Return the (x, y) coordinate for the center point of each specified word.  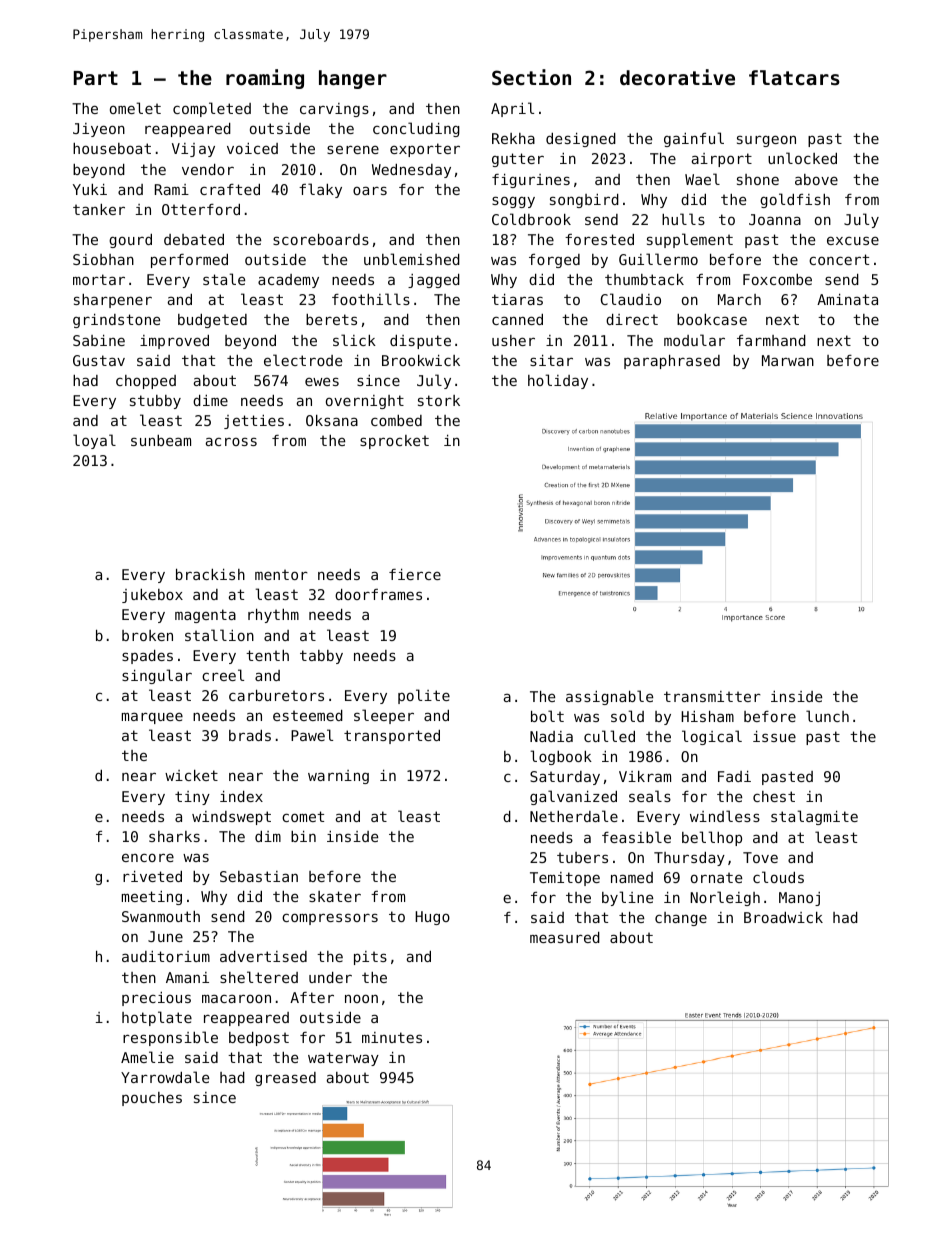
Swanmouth (161, 916)
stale (224, 279)
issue (774, 736)
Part (96, 78)
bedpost (259, 1039)
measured (565, 937)
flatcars (794, 77)
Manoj (799, 899)
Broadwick (783, 917)
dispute (420, 342)
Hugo (432, 918)
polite (424, 696)
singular (157, 676)
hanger (353, 79)
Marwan (788, 360)
